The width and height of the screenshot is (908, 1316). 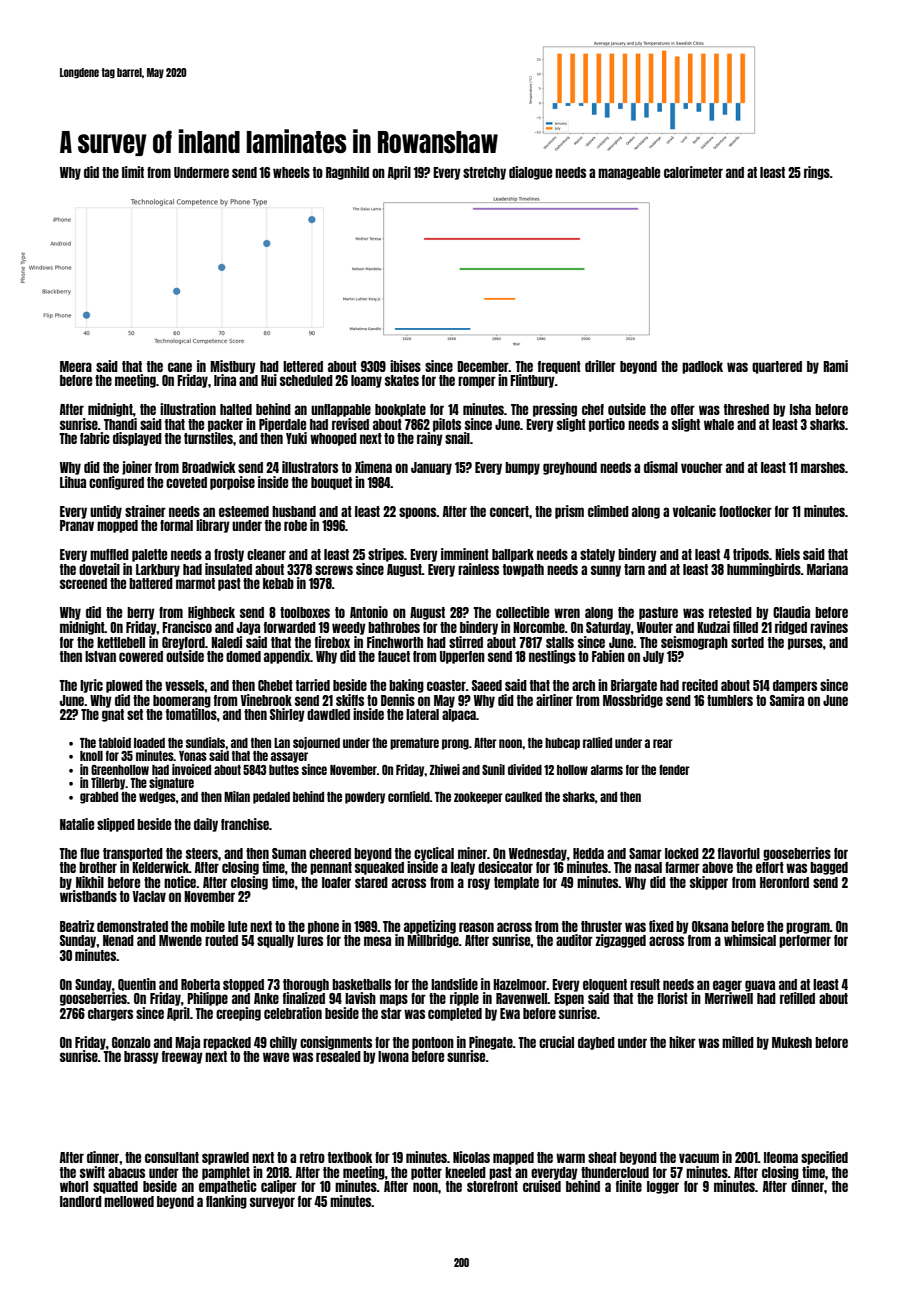 I want to click on limit, so click(x=133, y=172).
